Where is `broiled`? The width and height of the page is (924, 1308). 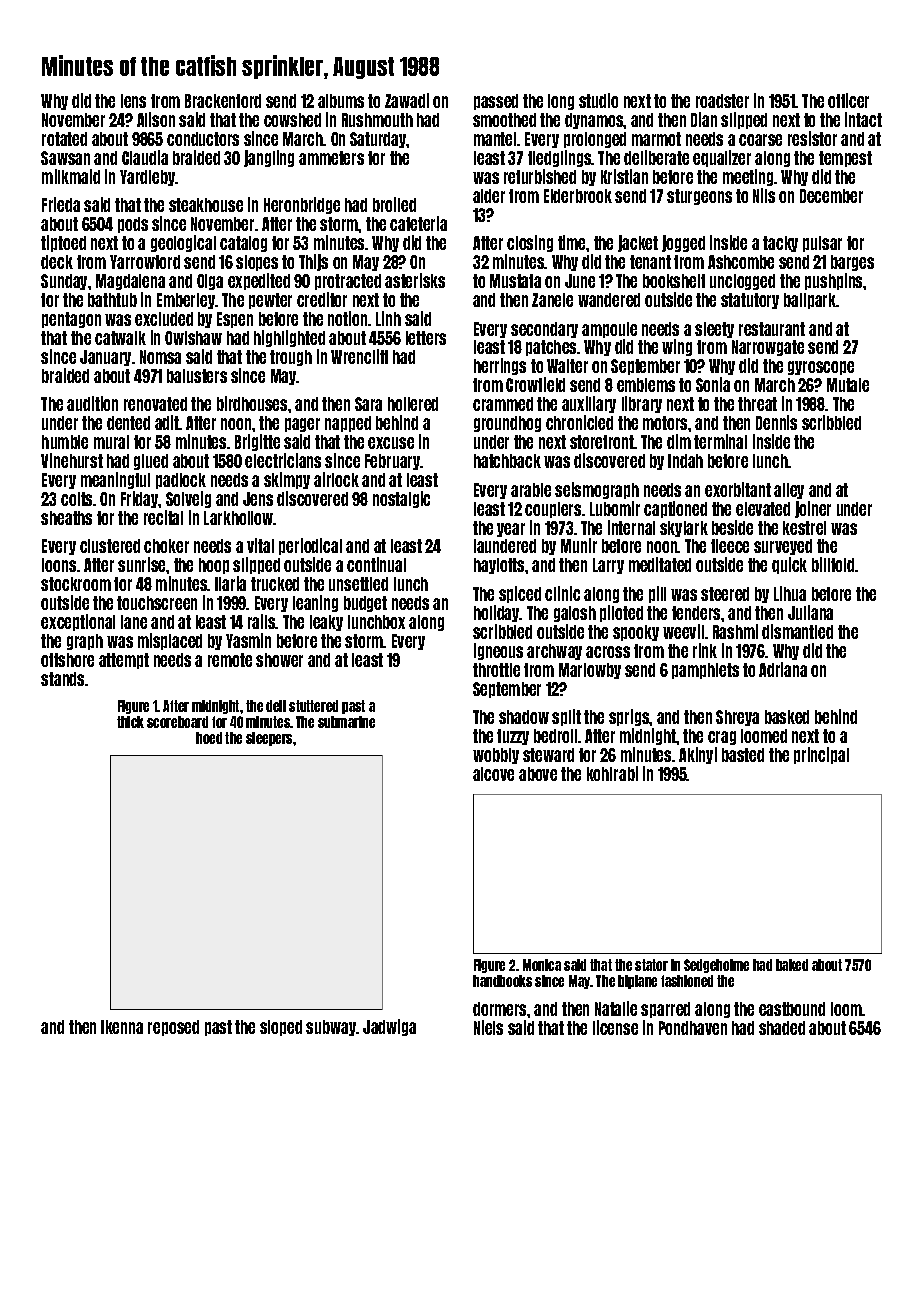
broiled is located at coordinates (394, 204).
